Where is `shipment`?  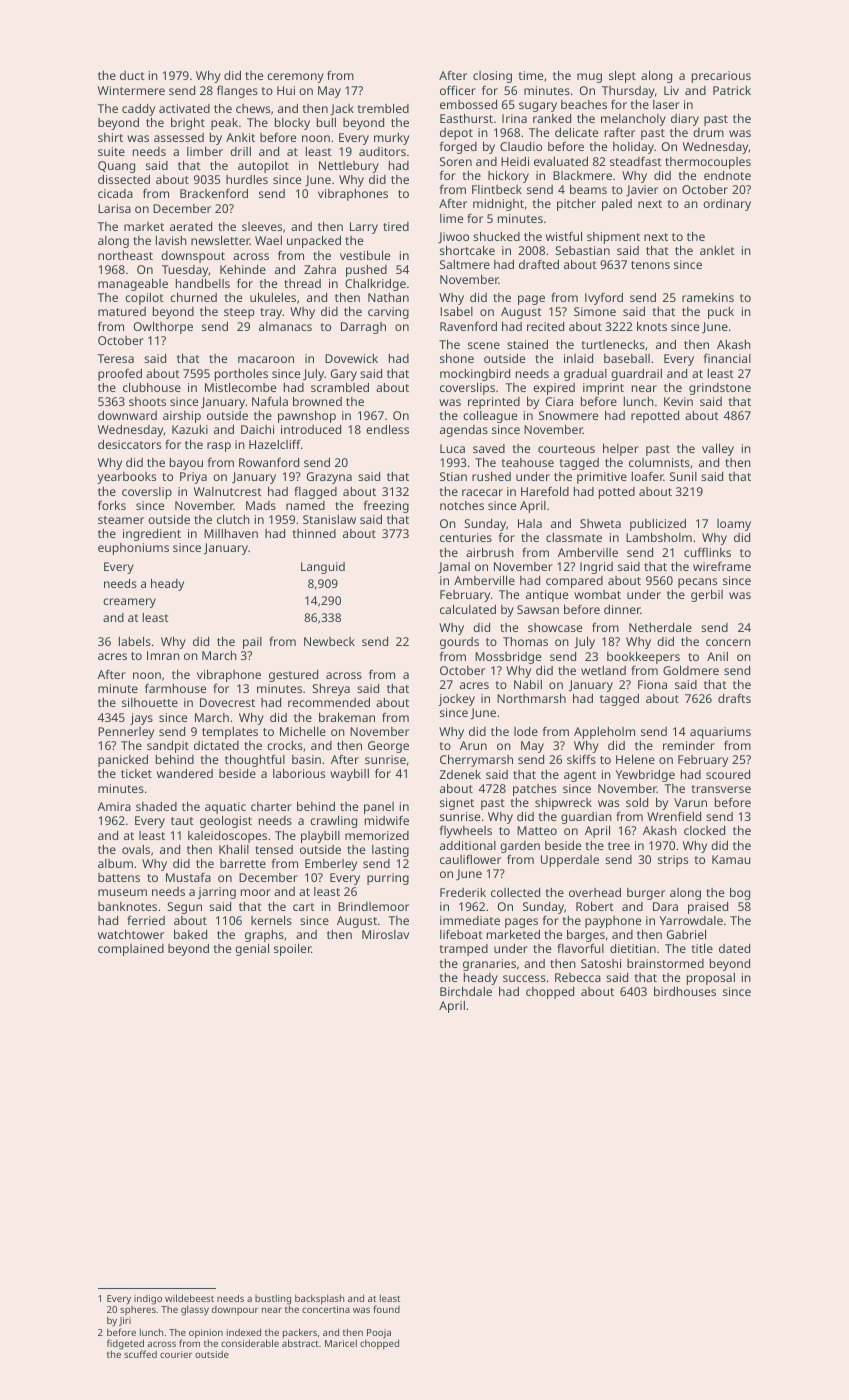 shipment is located at coordinates (613, 238).
